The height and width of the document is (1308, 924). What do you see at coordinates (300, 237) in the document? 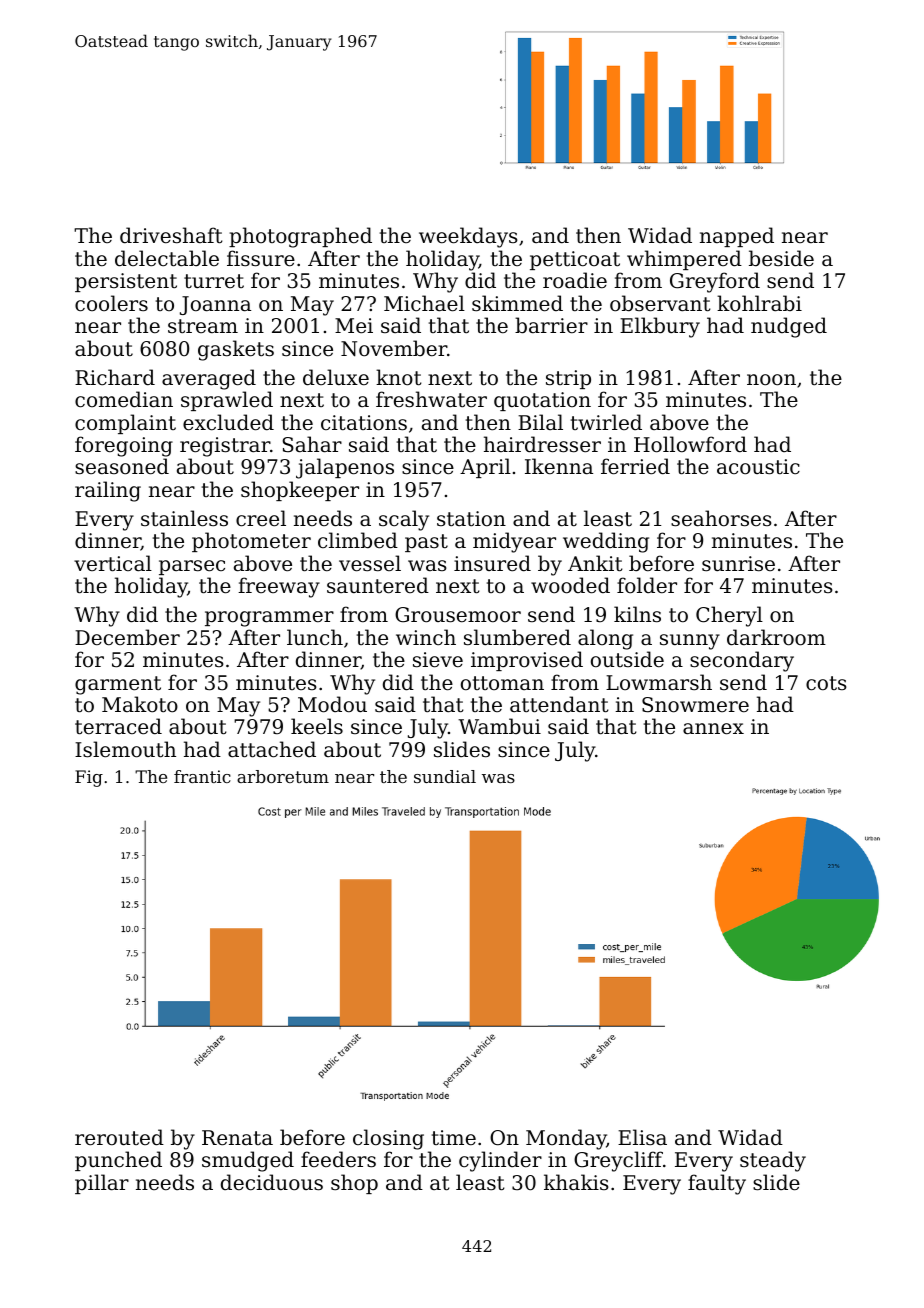
I see `photographed` at bounding box center [300, 237].
